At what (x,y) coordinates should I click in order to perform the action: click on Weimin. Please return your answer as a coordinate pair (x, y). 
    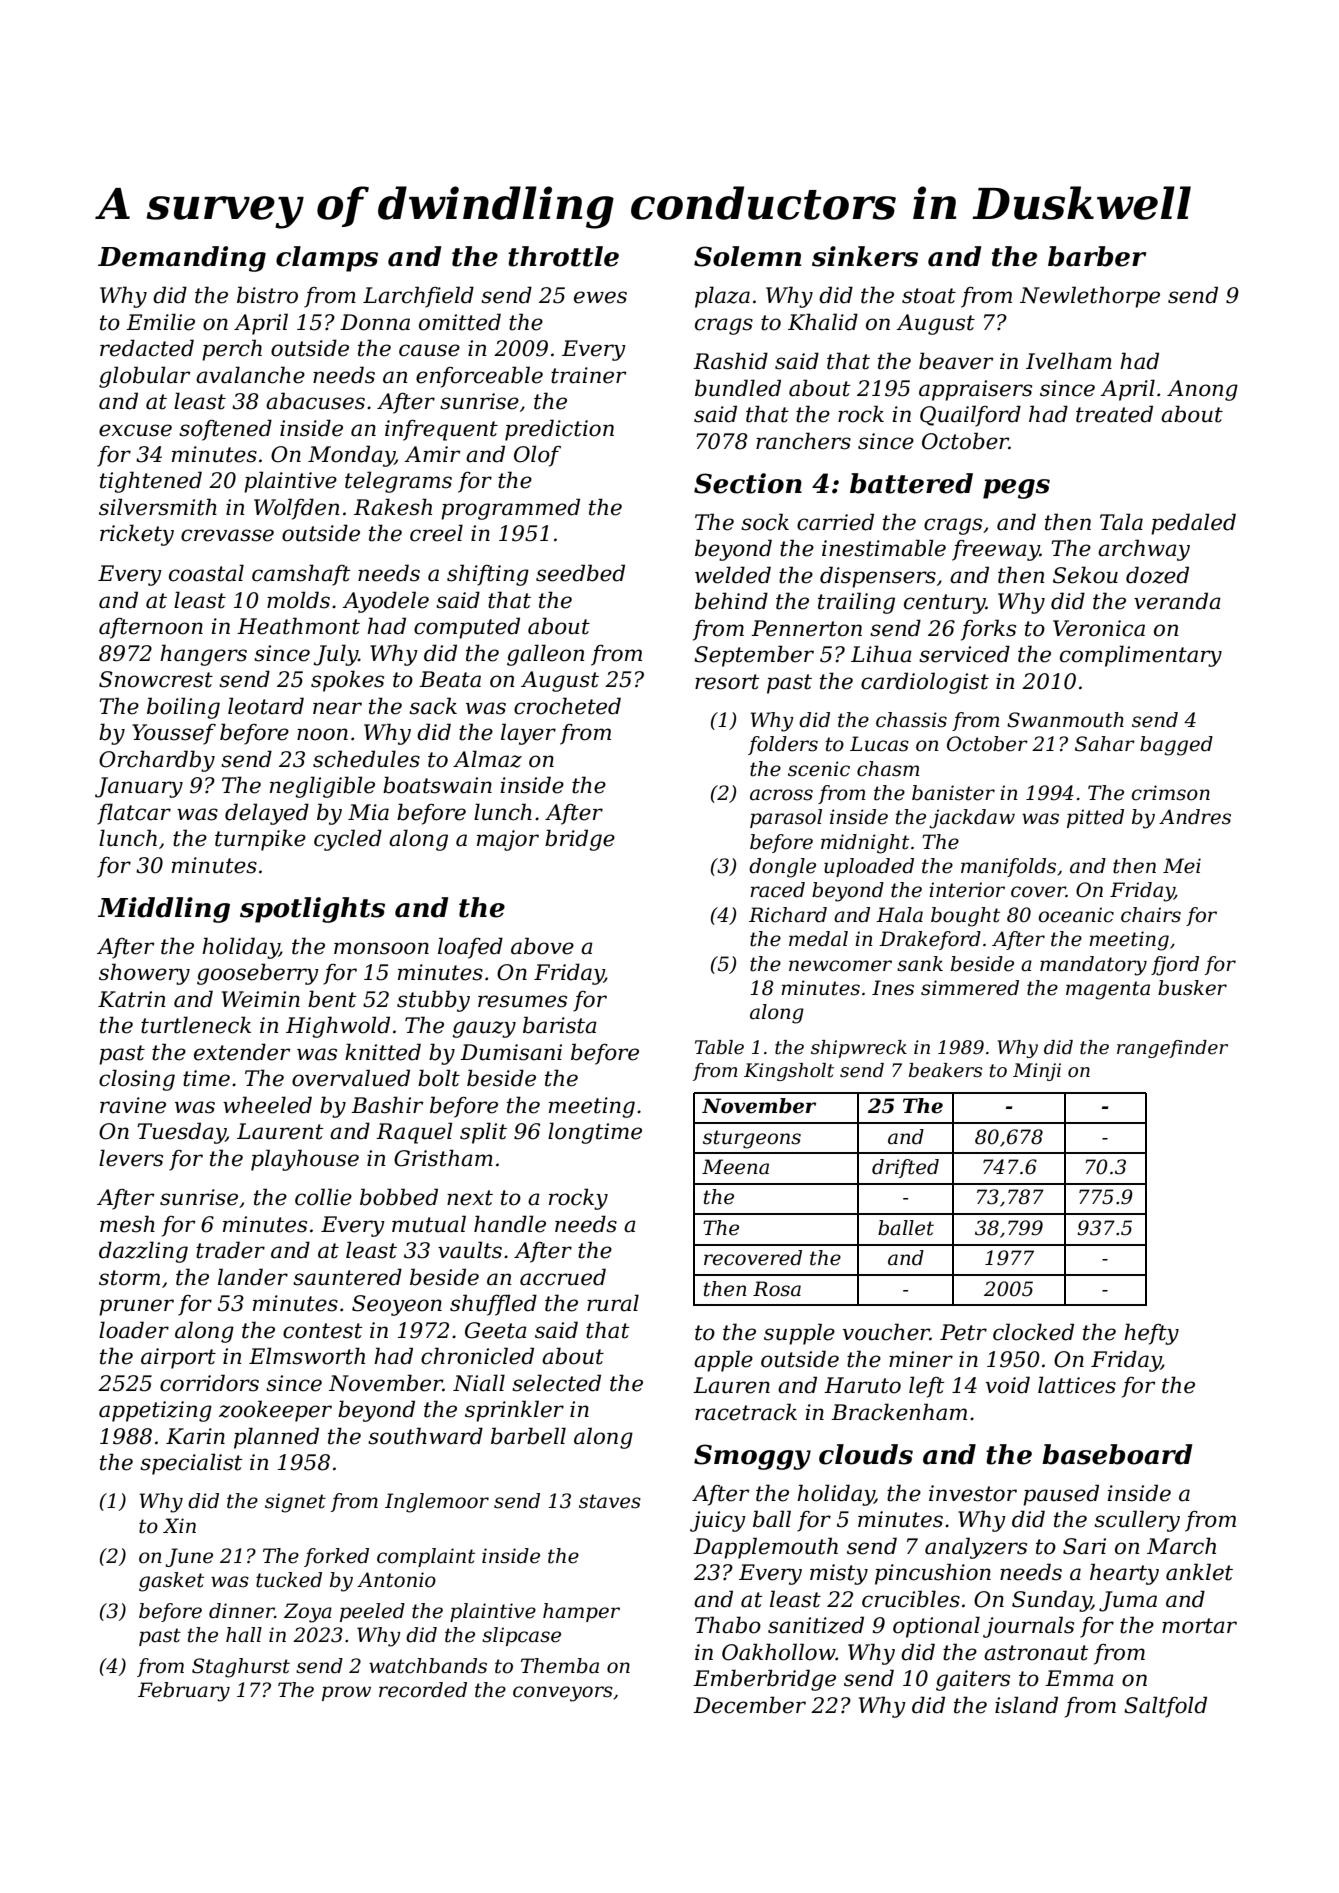
    Looking at the image, I should click on (261, 999).
